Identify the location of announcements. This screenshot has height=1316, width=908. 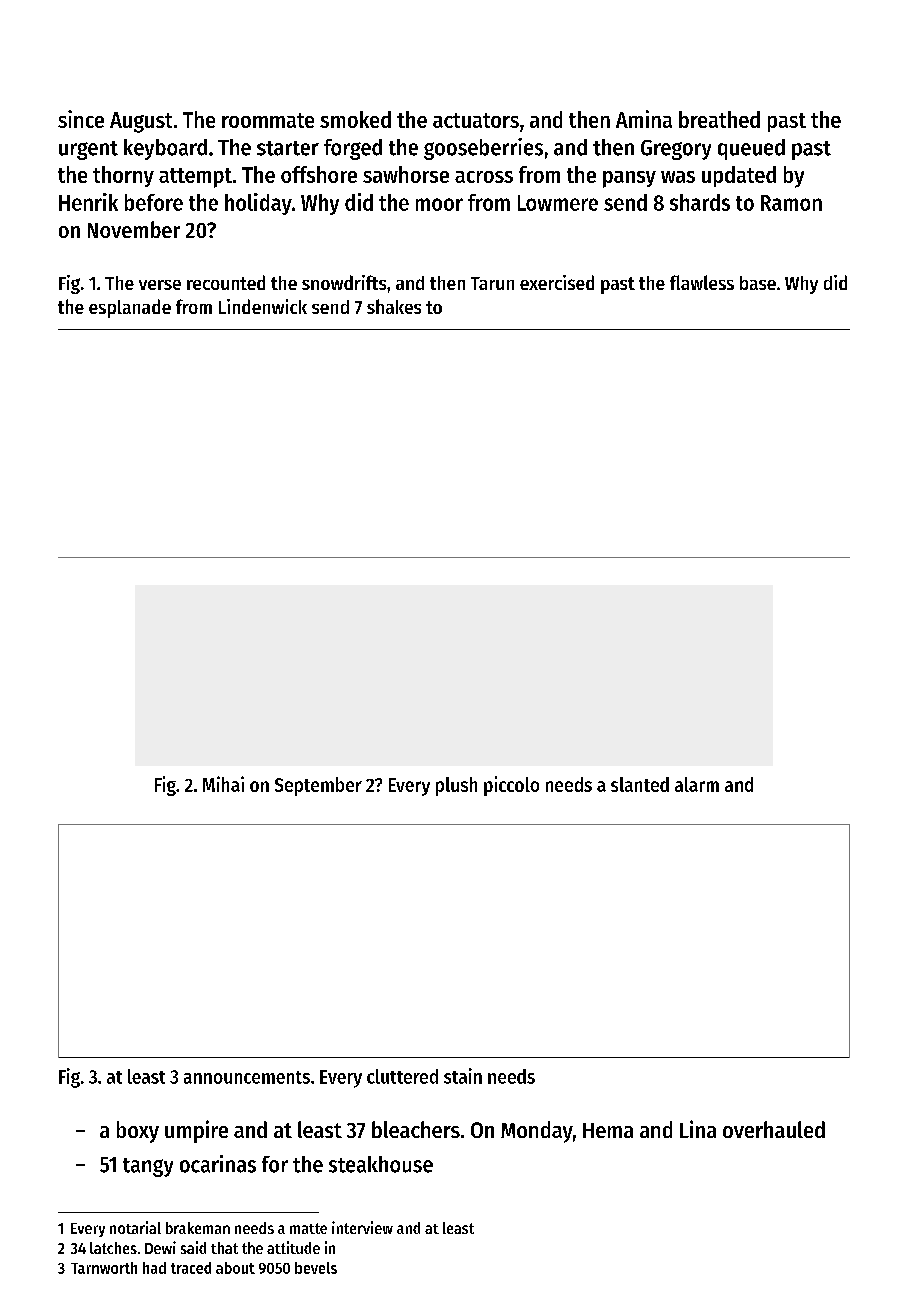
(247, 1077).
